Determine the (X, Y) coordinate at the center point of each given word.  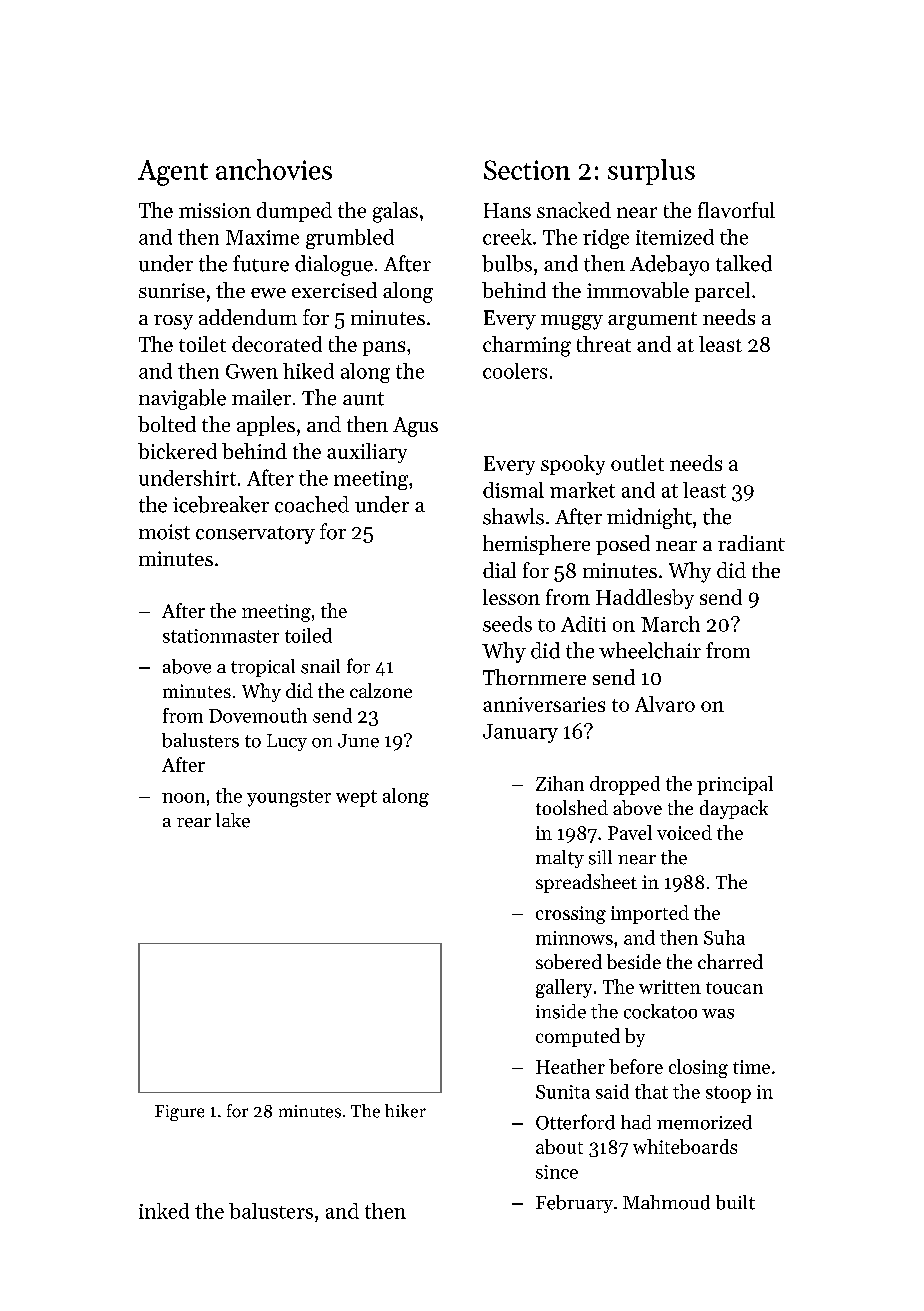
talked (744, 263)
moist (164, 532)
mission (215, 210)
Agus (415, 427)
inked (164, 1211)
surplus (651, 172)
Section (527, 170)
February (574, 1204)
